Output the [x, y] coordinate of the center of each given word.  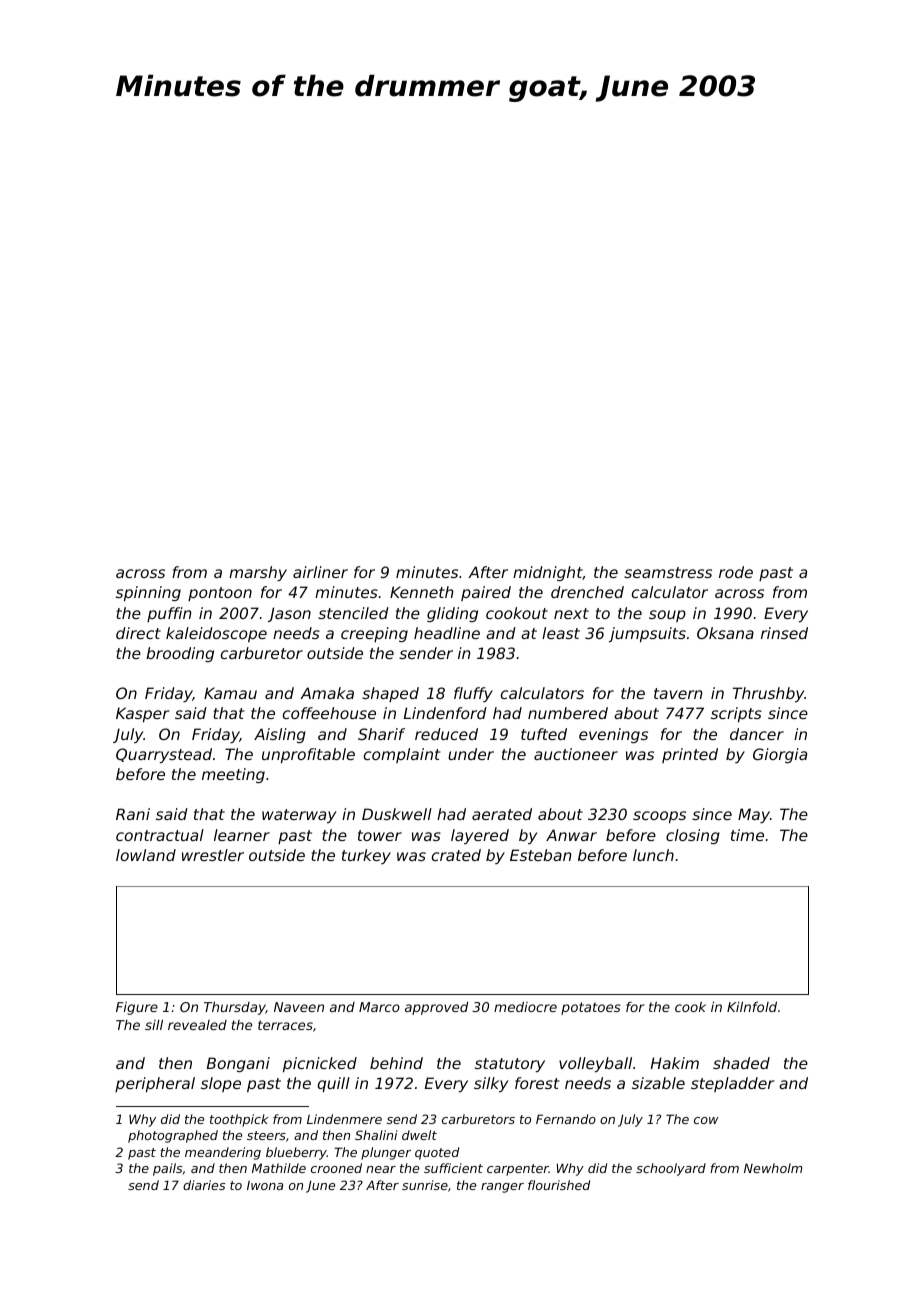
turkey [366, 856]
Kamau [230, 693]
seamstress [668, 572]
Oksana [725, 633]
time [747, 835]
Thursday [235, 1008]
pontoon [220, 594]
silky [491, 1084]
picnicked [320, 1064]
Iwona [265, 1185]
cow [706, 1120]
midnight [548, 573]
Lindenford [445, 713]
